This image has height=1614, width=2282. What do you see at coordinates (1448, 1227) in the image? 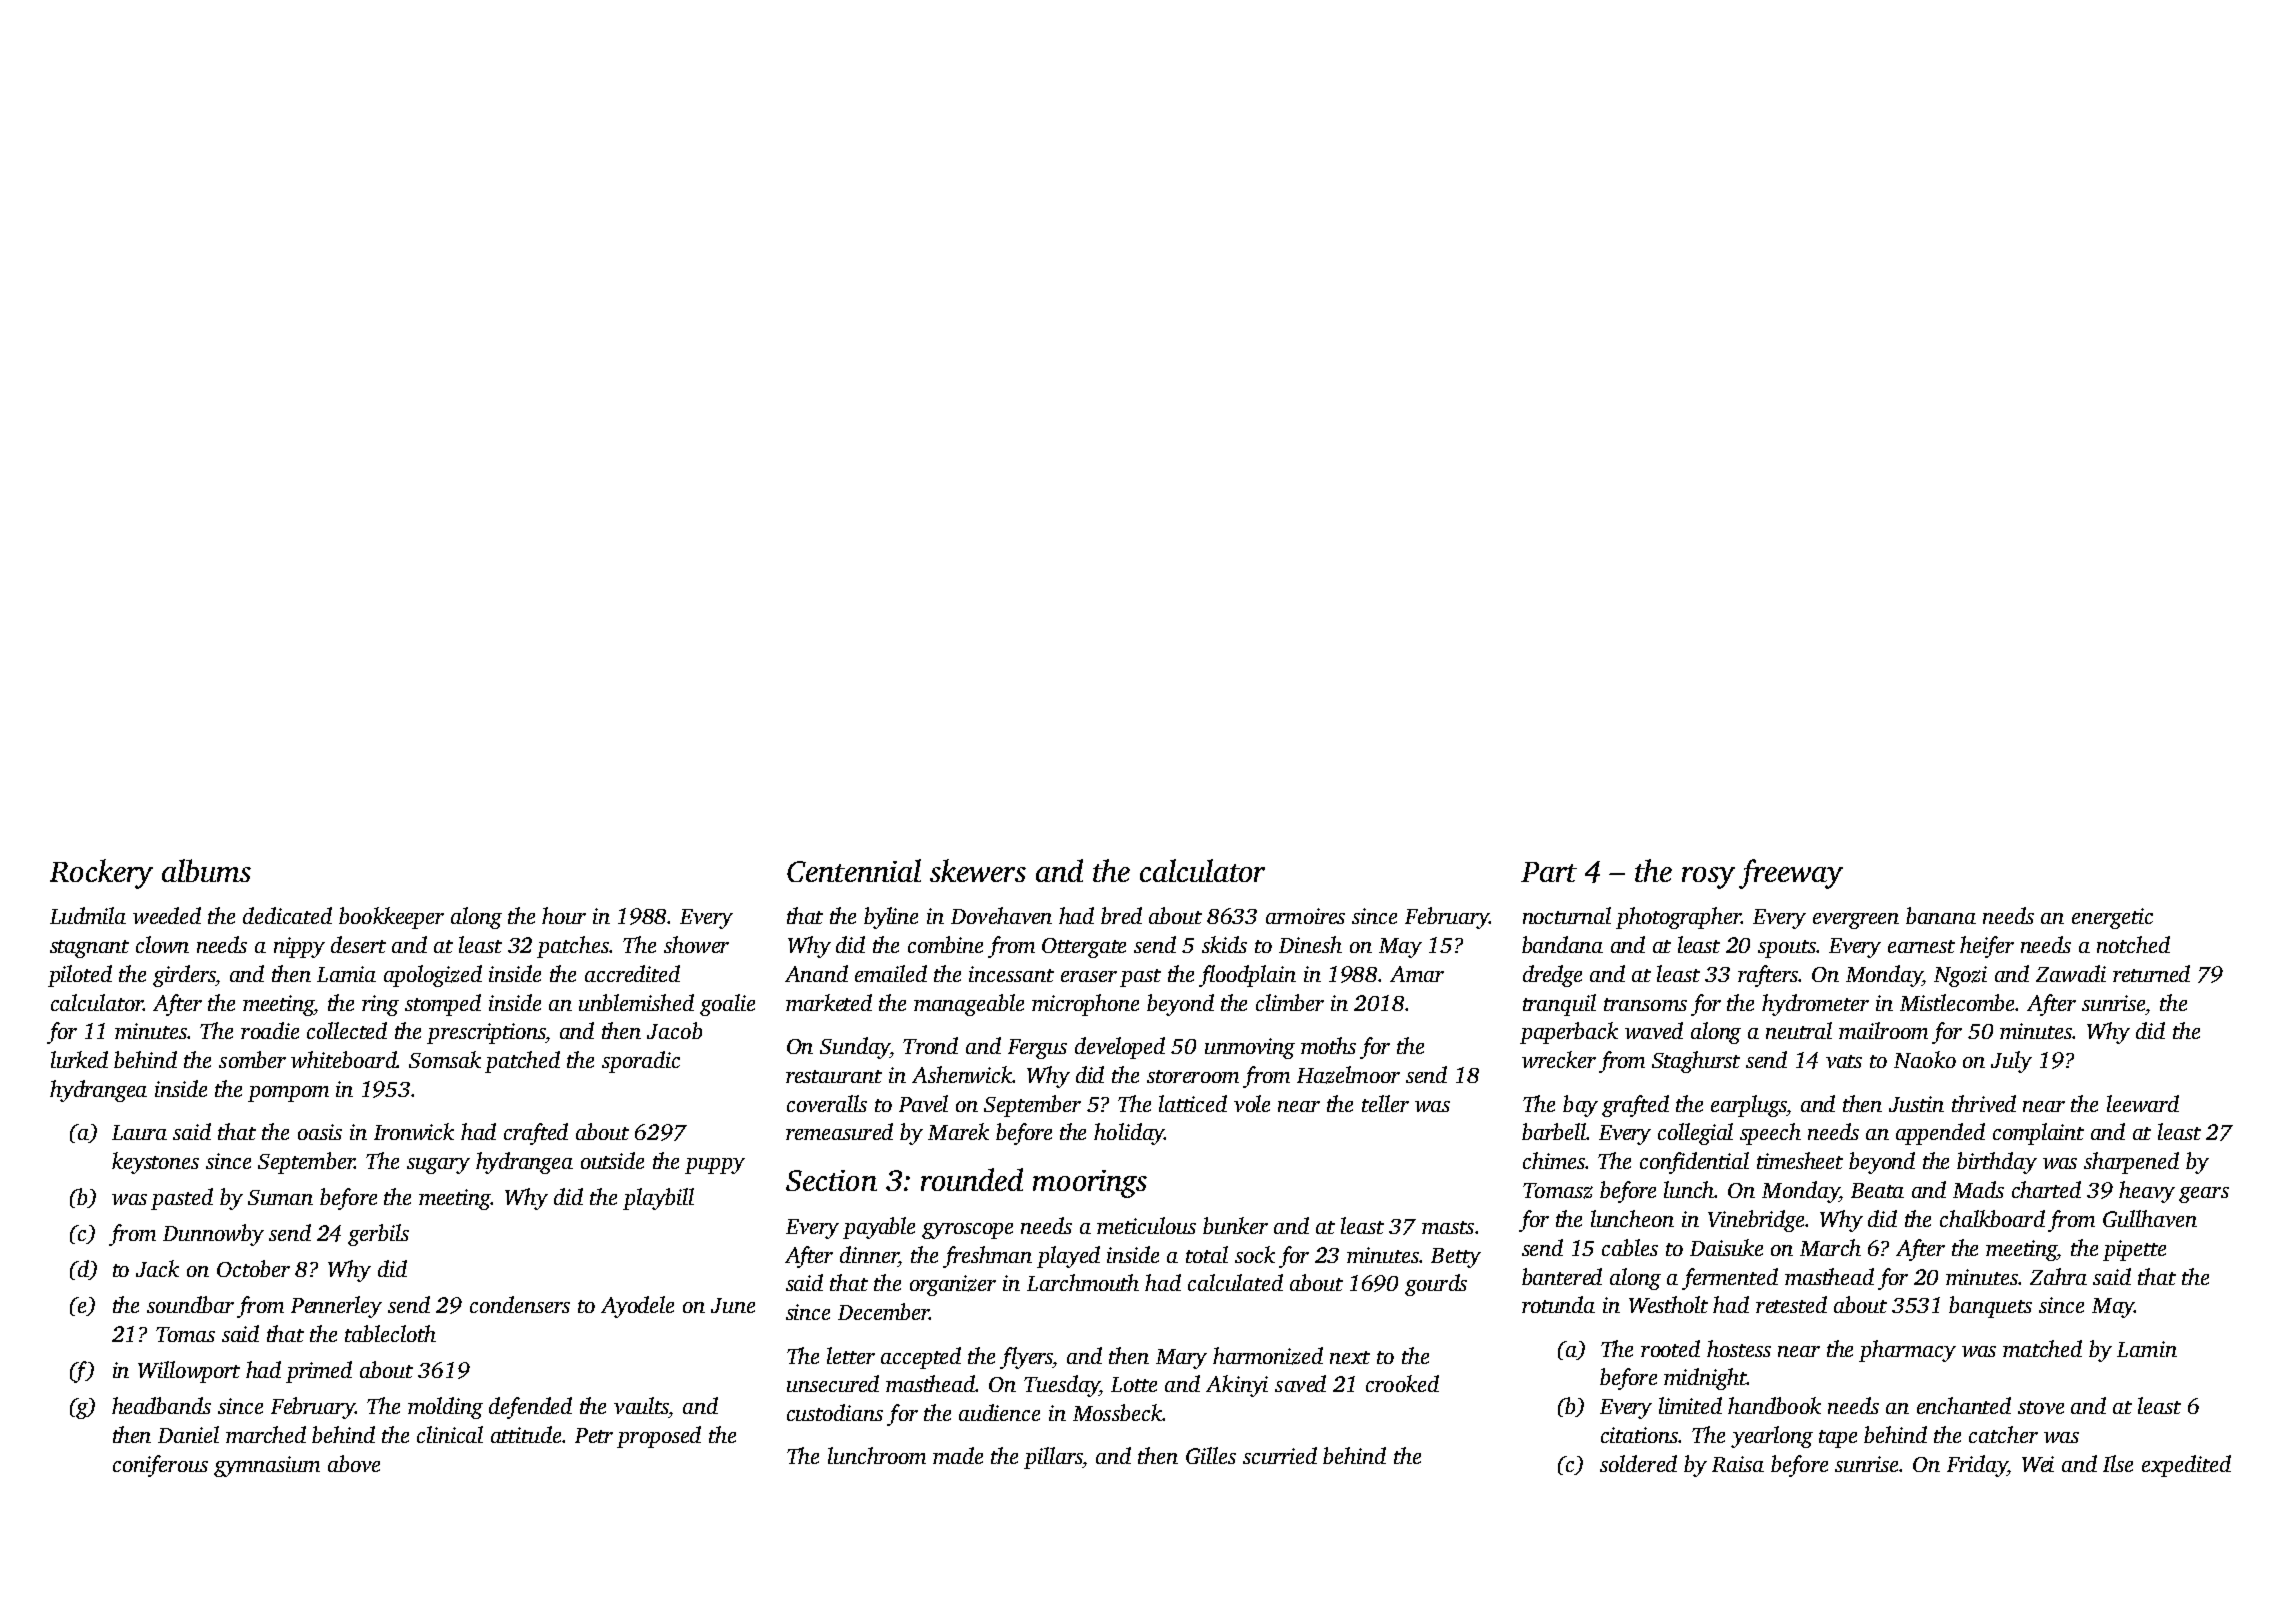
I see `masts` at bounding box center [1448, 1227].
